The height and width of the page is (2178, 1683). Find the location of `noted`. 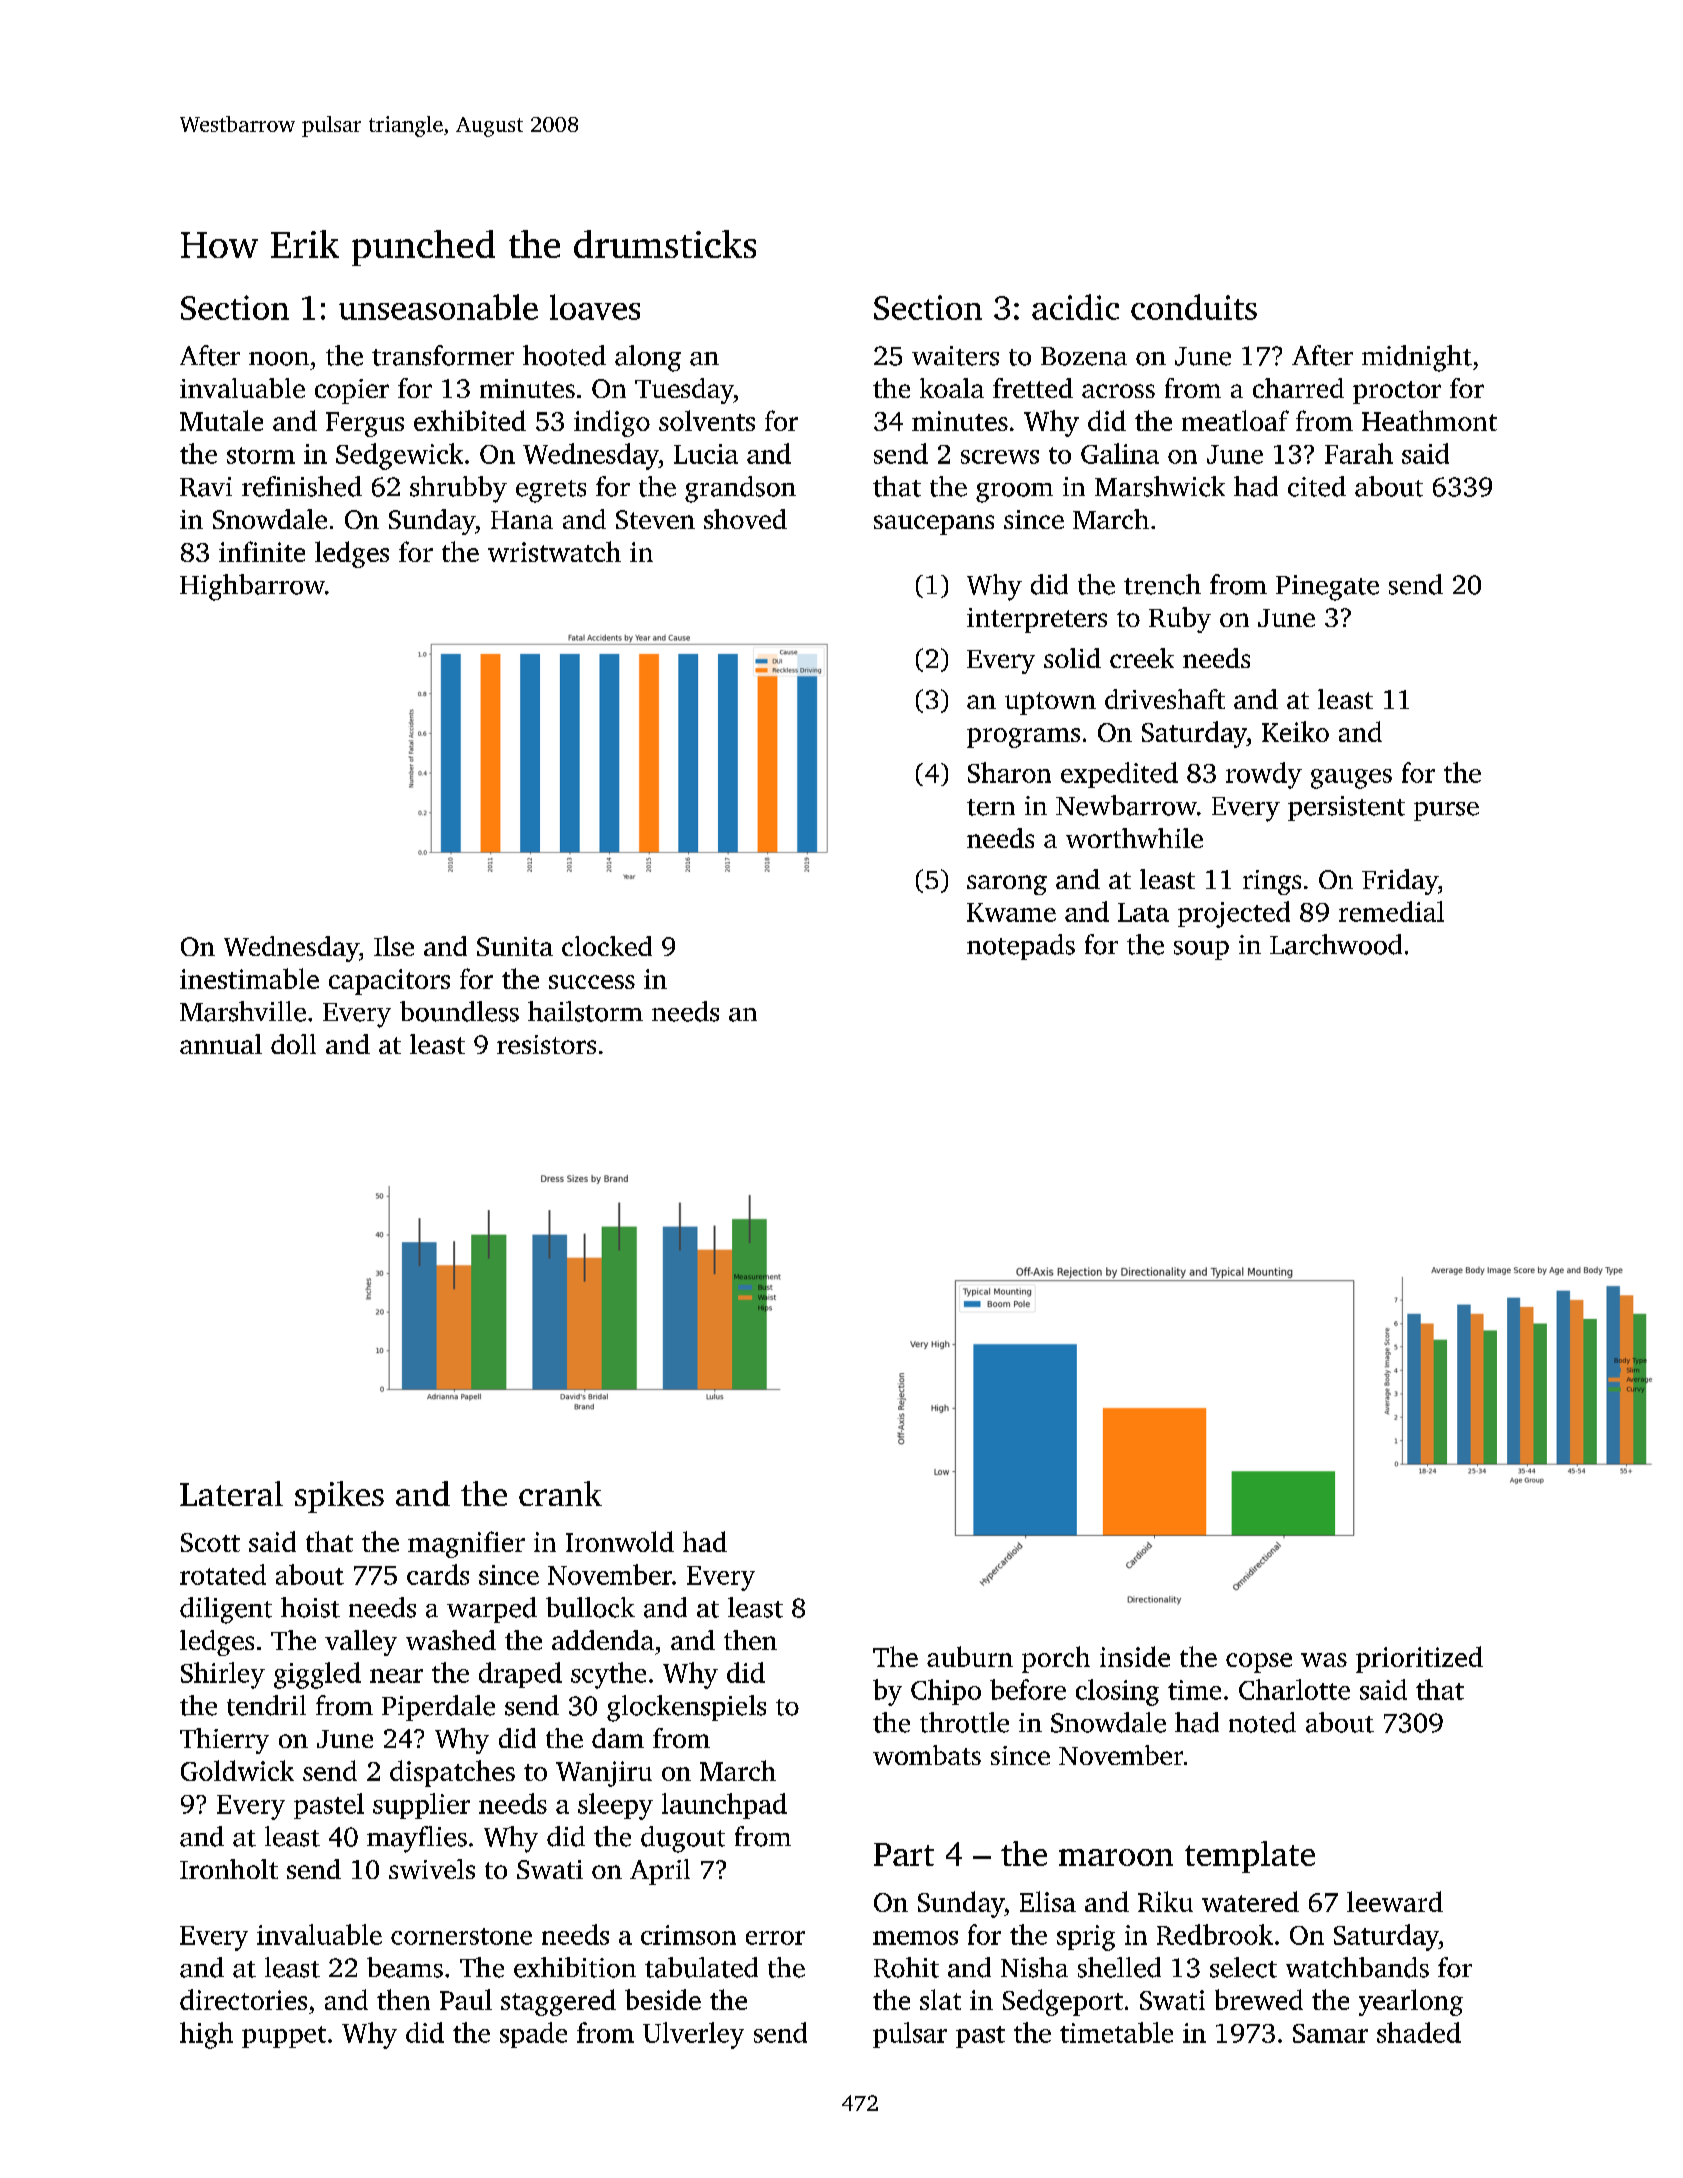

noted is located at coordinates (1262, 1722).
